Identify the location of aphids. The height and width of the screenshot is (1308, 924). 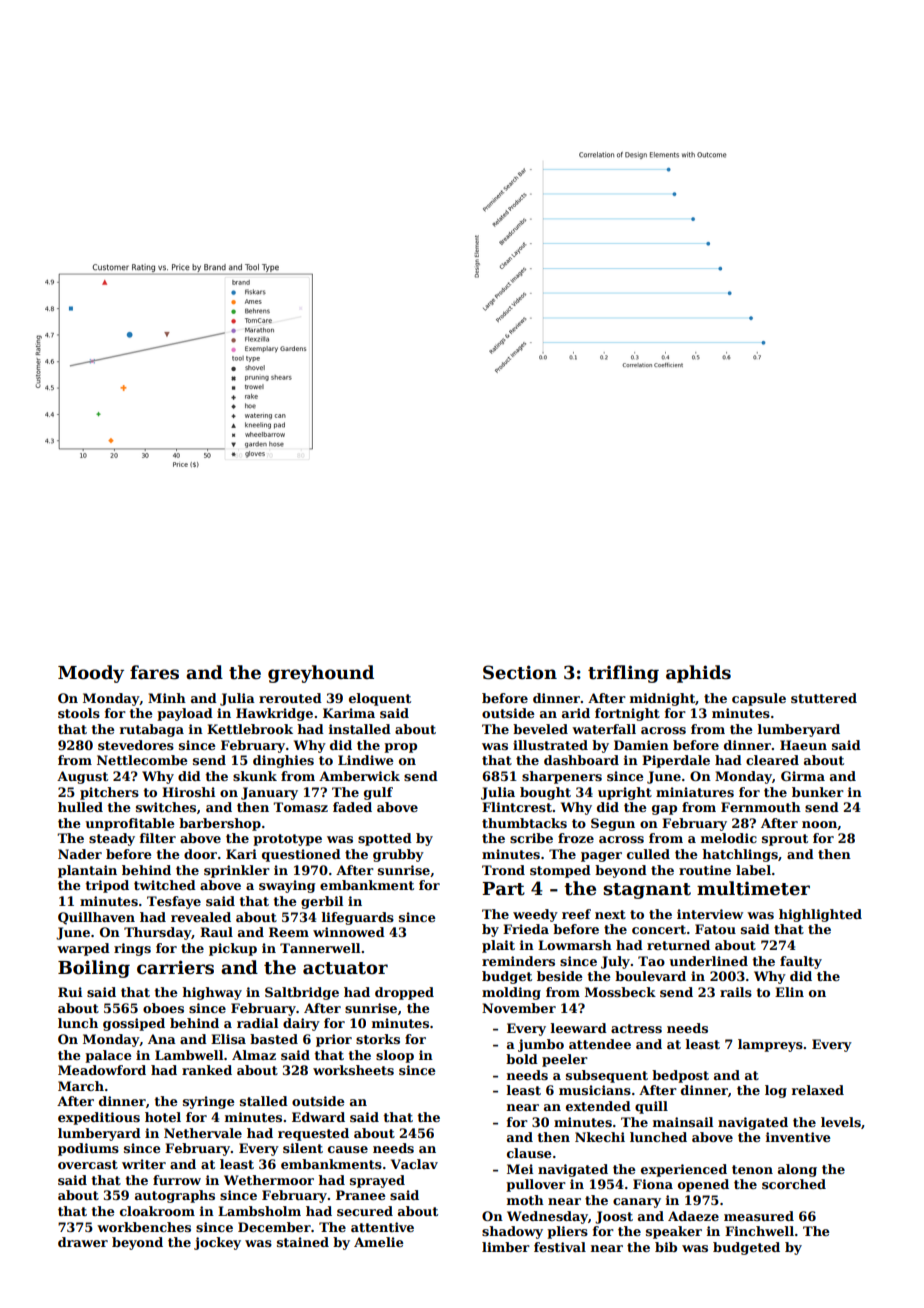
(698, 674).
